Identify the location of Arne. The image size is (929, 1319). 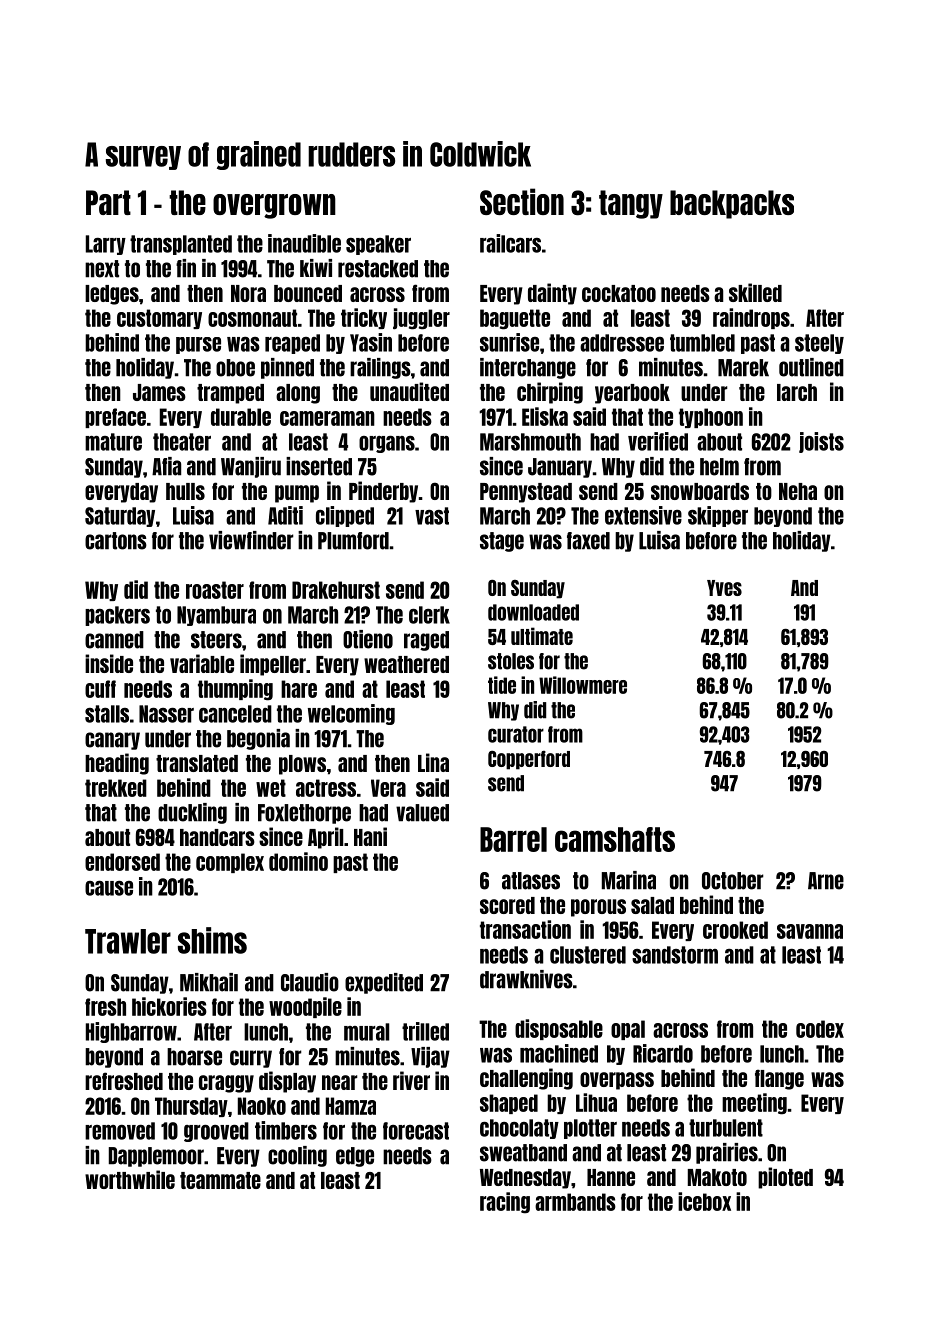
(826, 881).
